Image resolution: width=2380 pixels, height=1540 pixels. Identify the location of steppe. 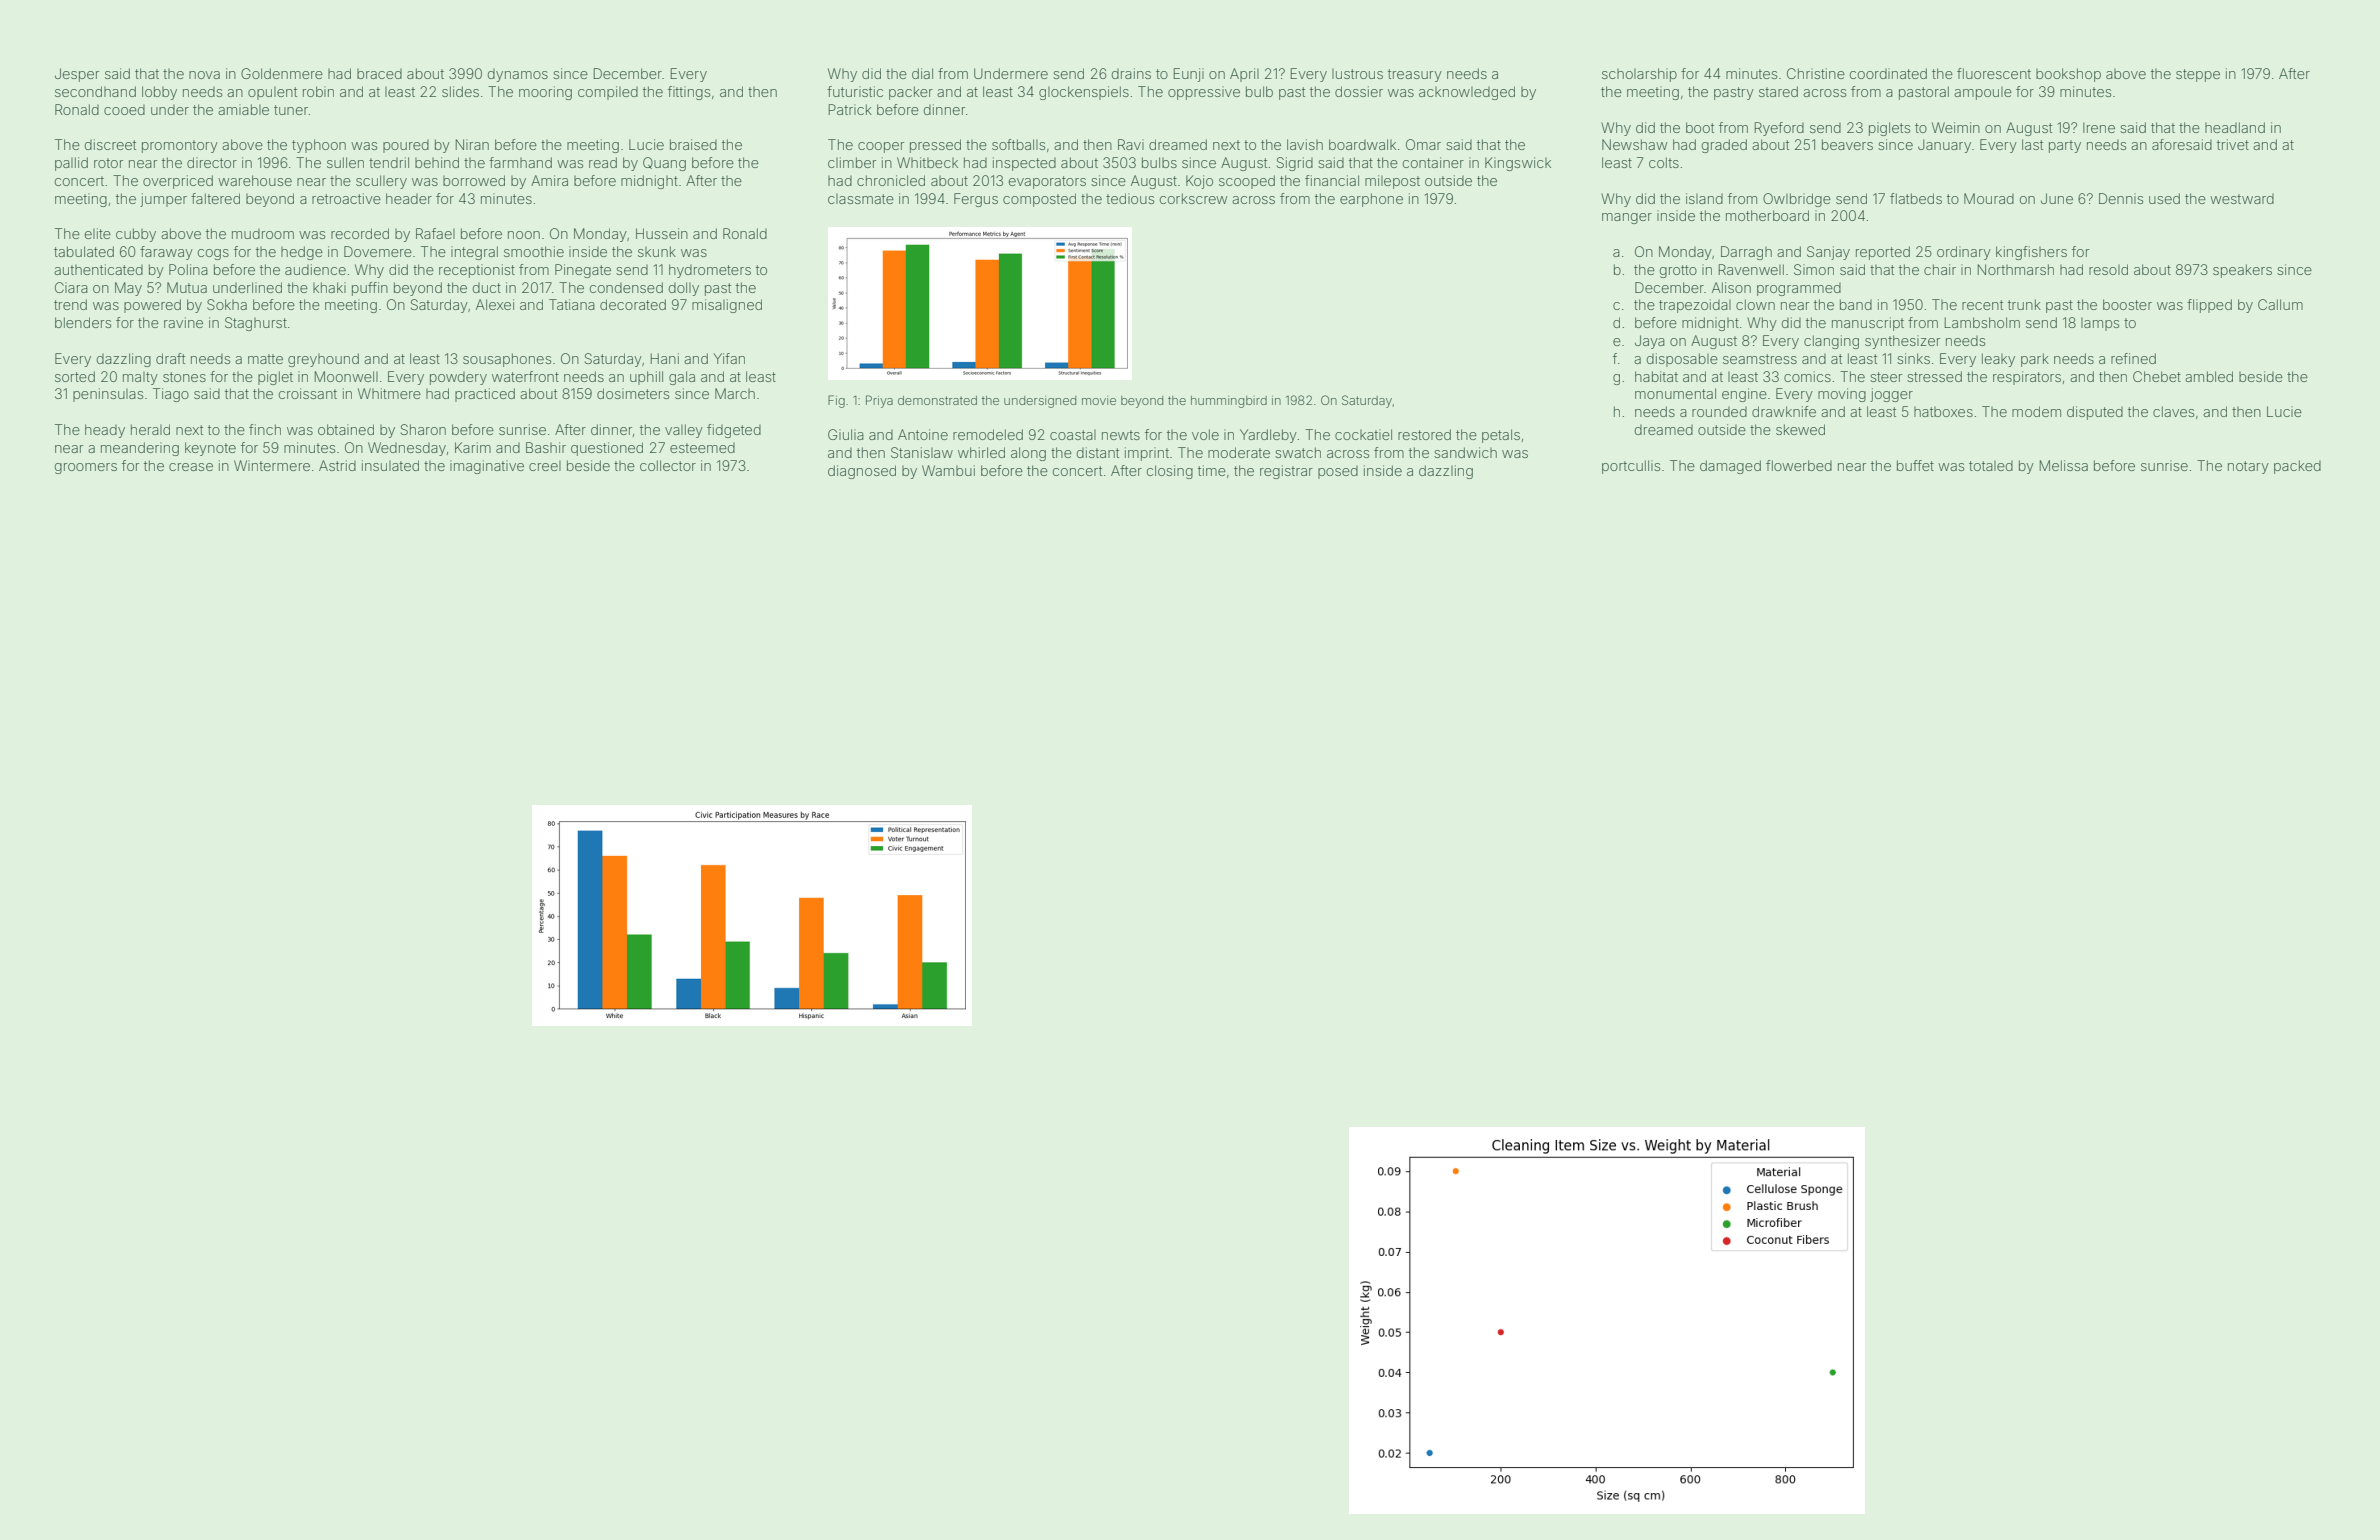
(2198, 75).
